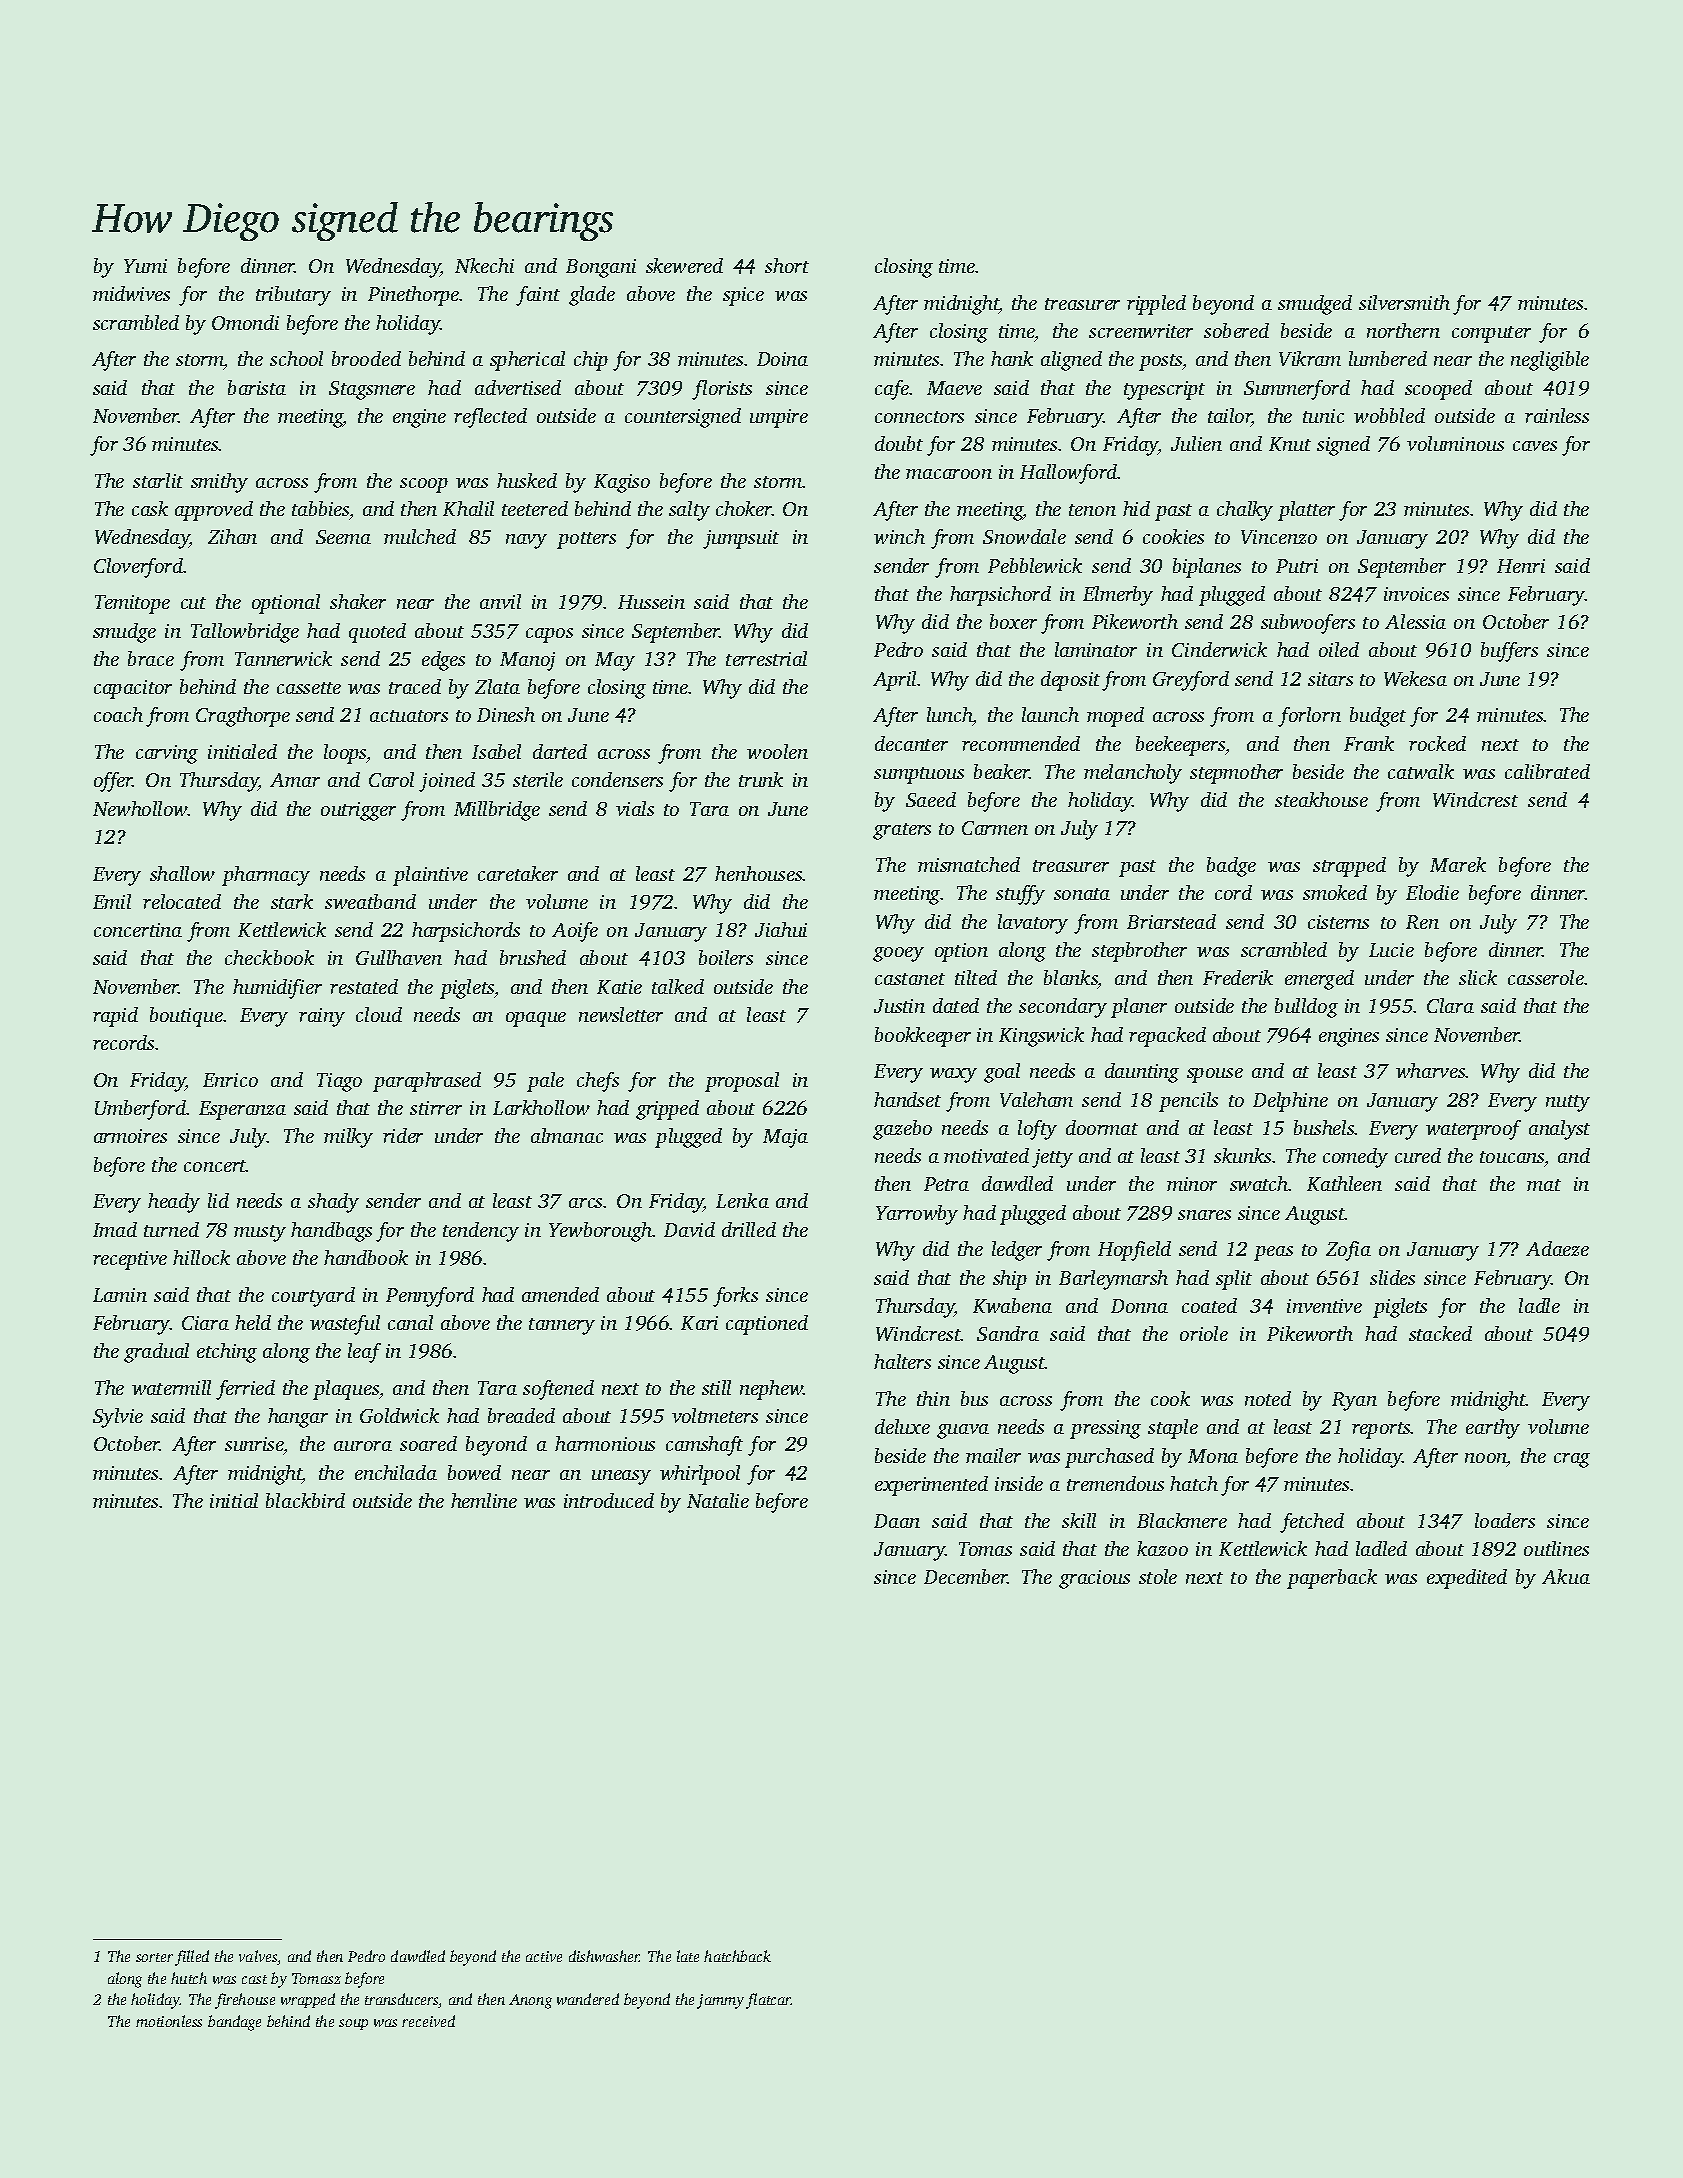 The height and width of the image is (2178, 1683). I want to click on buffers, so click(1509, 652).
